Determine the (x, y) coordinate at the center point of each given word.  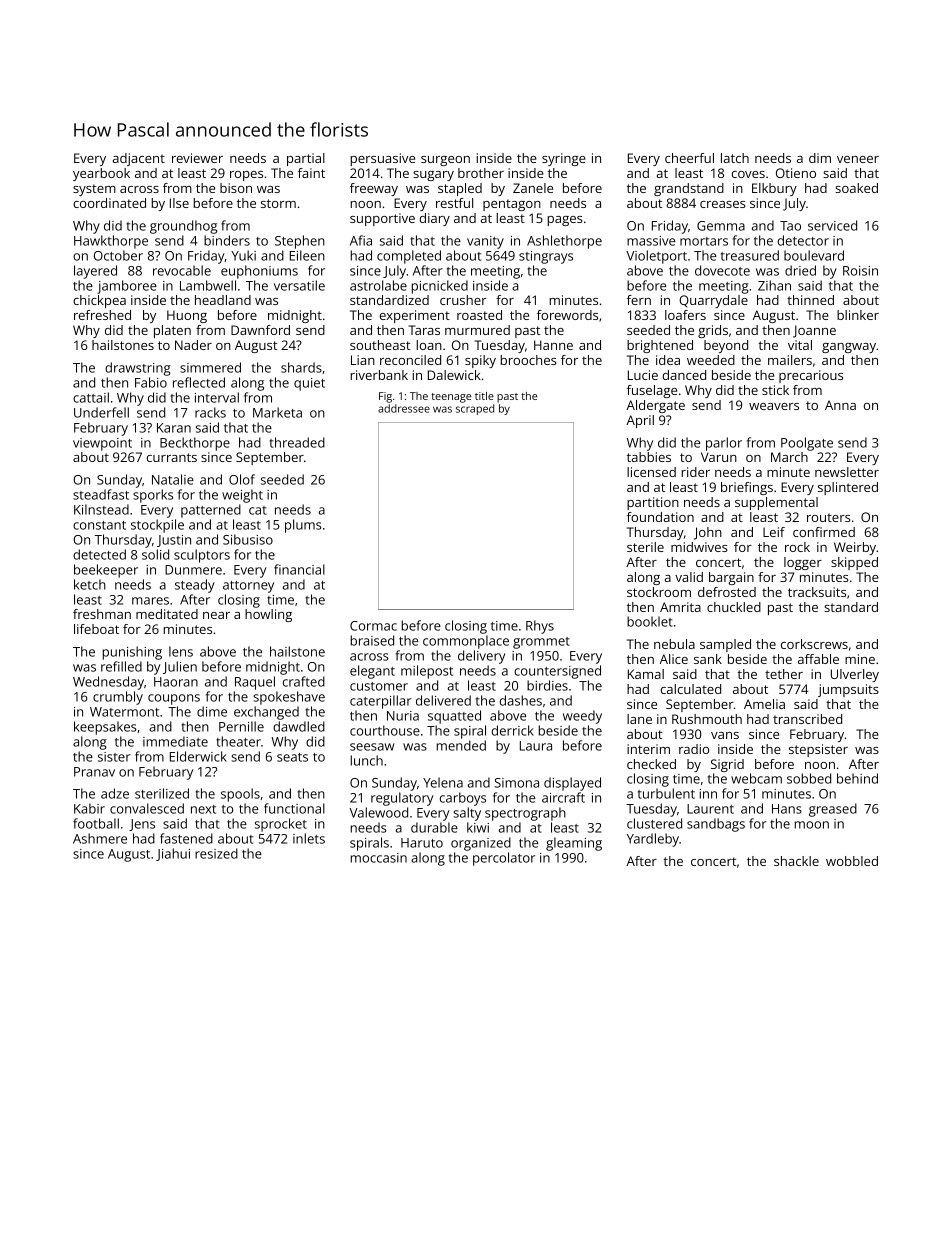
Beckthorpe (195, 444)
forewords (567, 315)
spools (240, 795)
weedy (582, 717)
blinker (858, 315)
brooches (528, 360)
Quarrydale (713, 301)
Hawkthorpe (111, 242)
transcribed (807, 719)
